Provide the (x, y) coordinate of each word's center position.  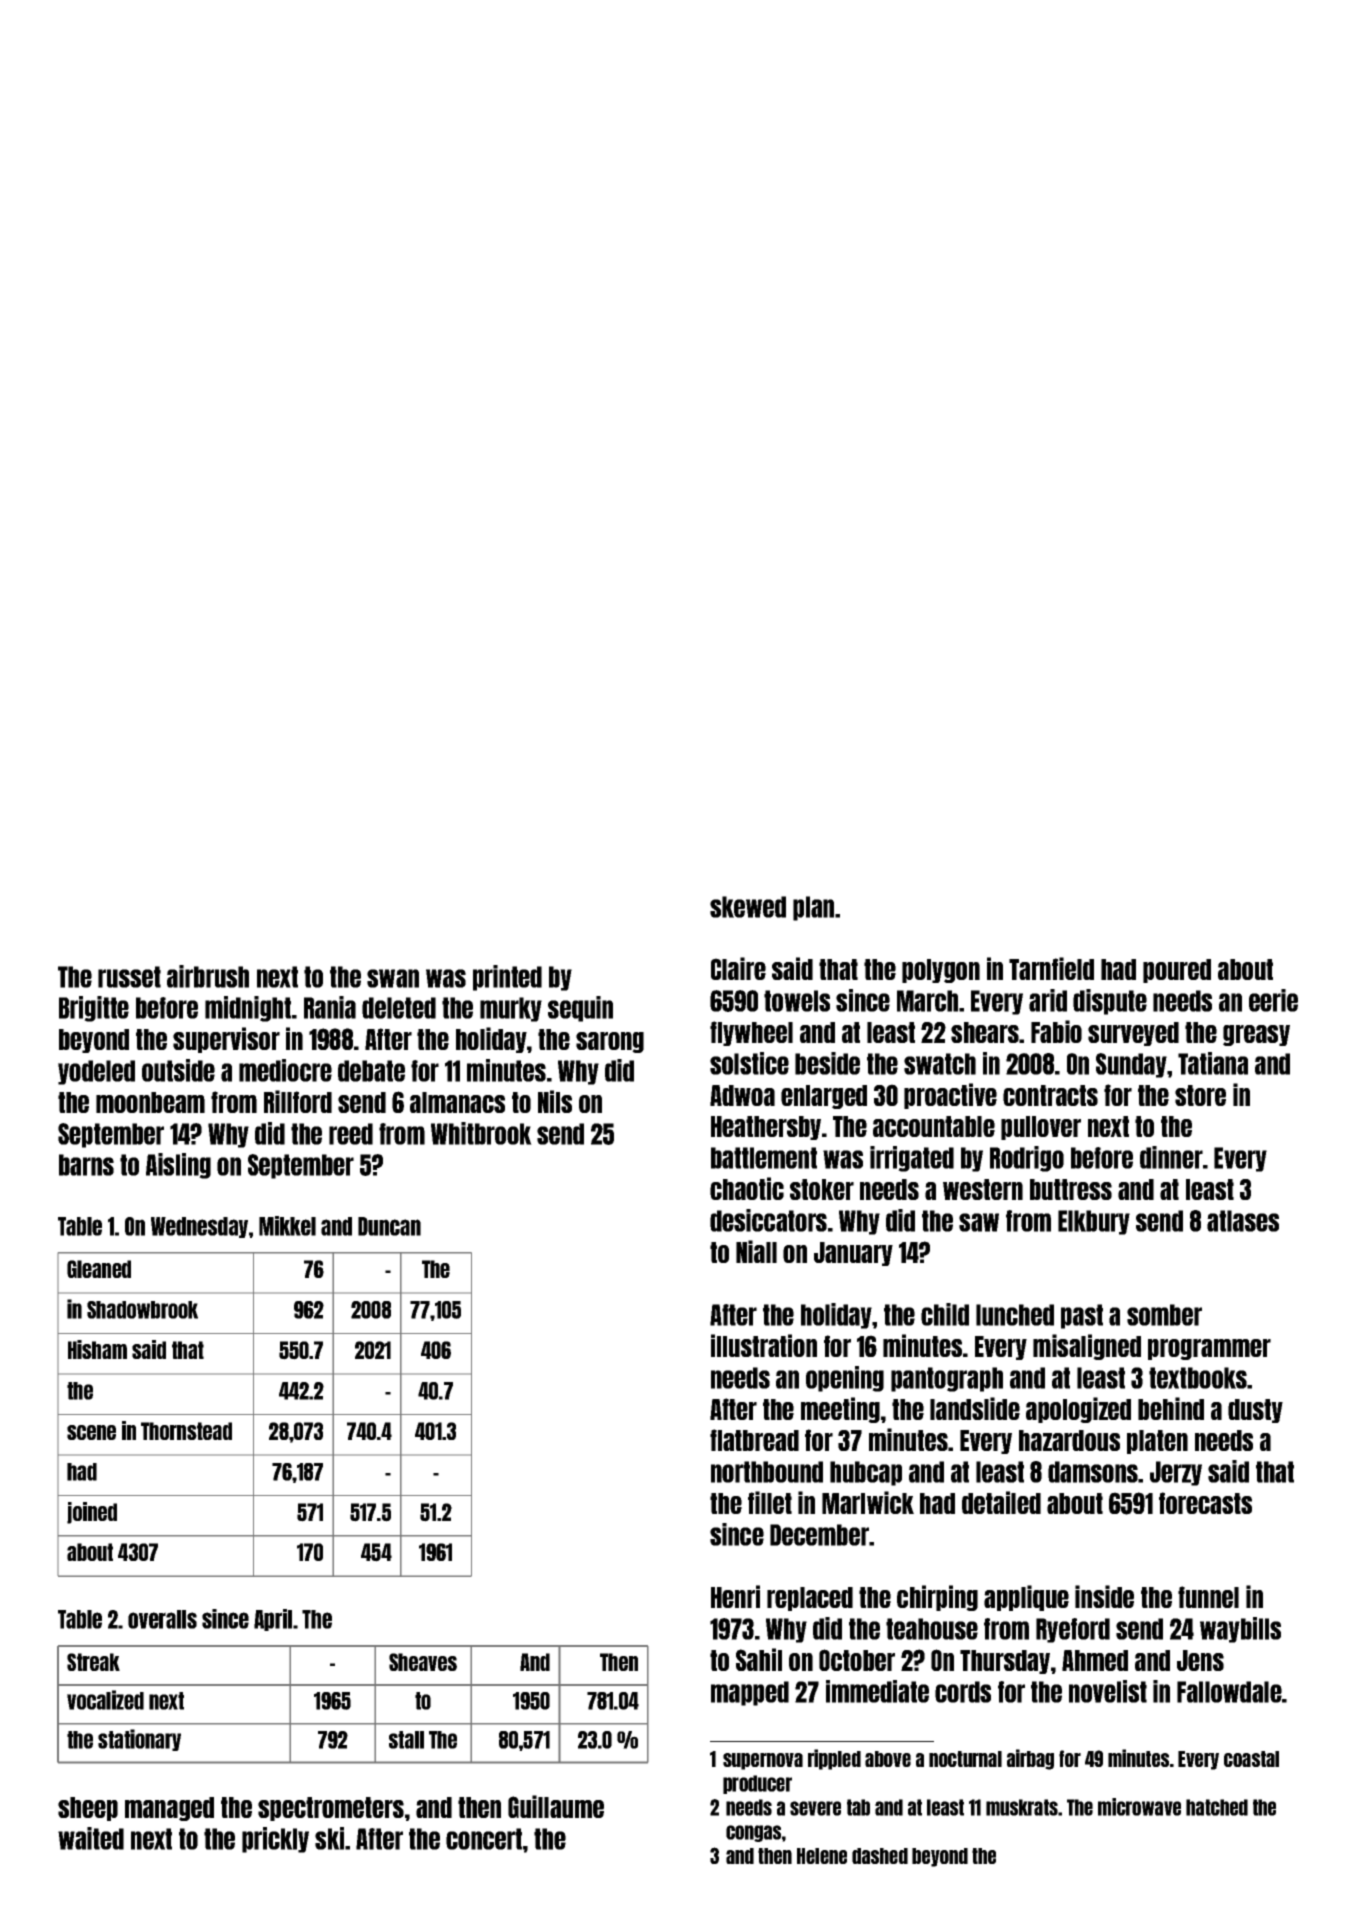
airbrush (208, 976)
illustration (764, 1345)
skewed (748, 907)
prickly (275, 1840)
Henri (735, 1596)
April (273, 1620)
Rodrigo (1027, 1159)
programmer (1209, 1349)
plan (813, 908)
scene (91, 1432)
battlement (764, 1158)
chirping (937, 1598)
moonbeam (150, 1102)
